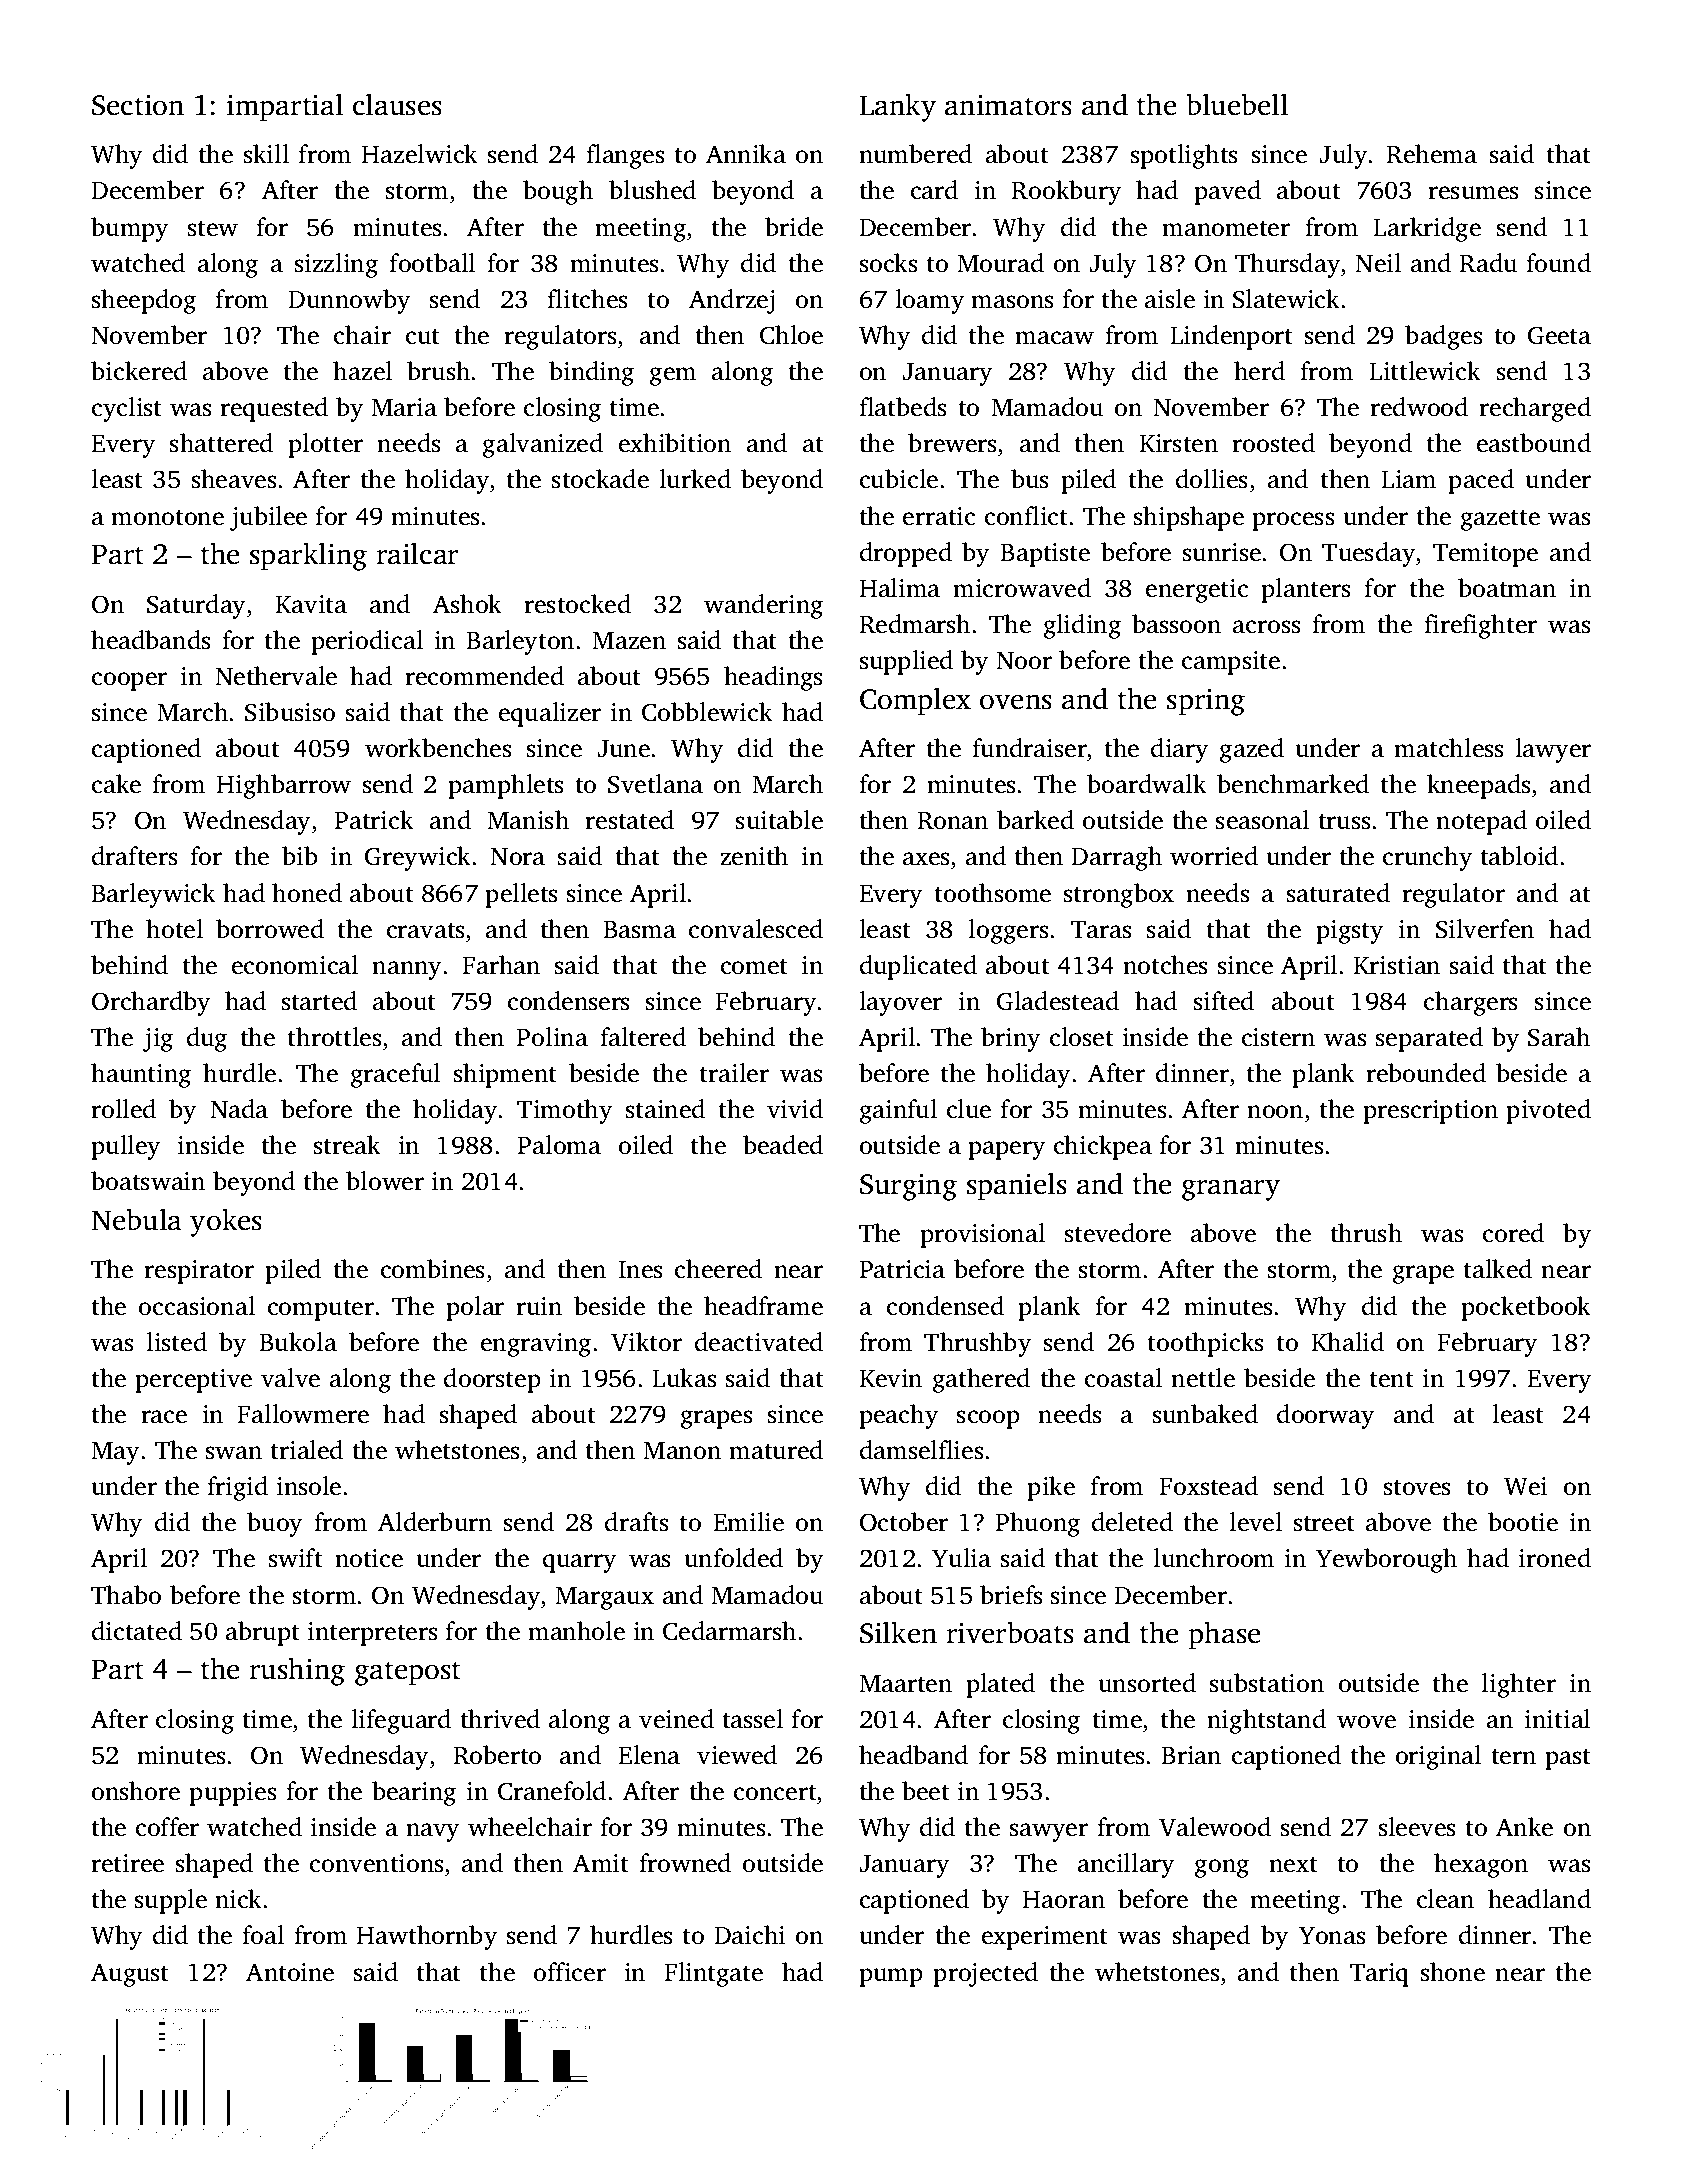 Image resolution: width=1683 pixels, height=2178 pixels. What do you see at coordinates (116, 784) in the screenshot?
I see `cake` at bounding box center [116, 784].
